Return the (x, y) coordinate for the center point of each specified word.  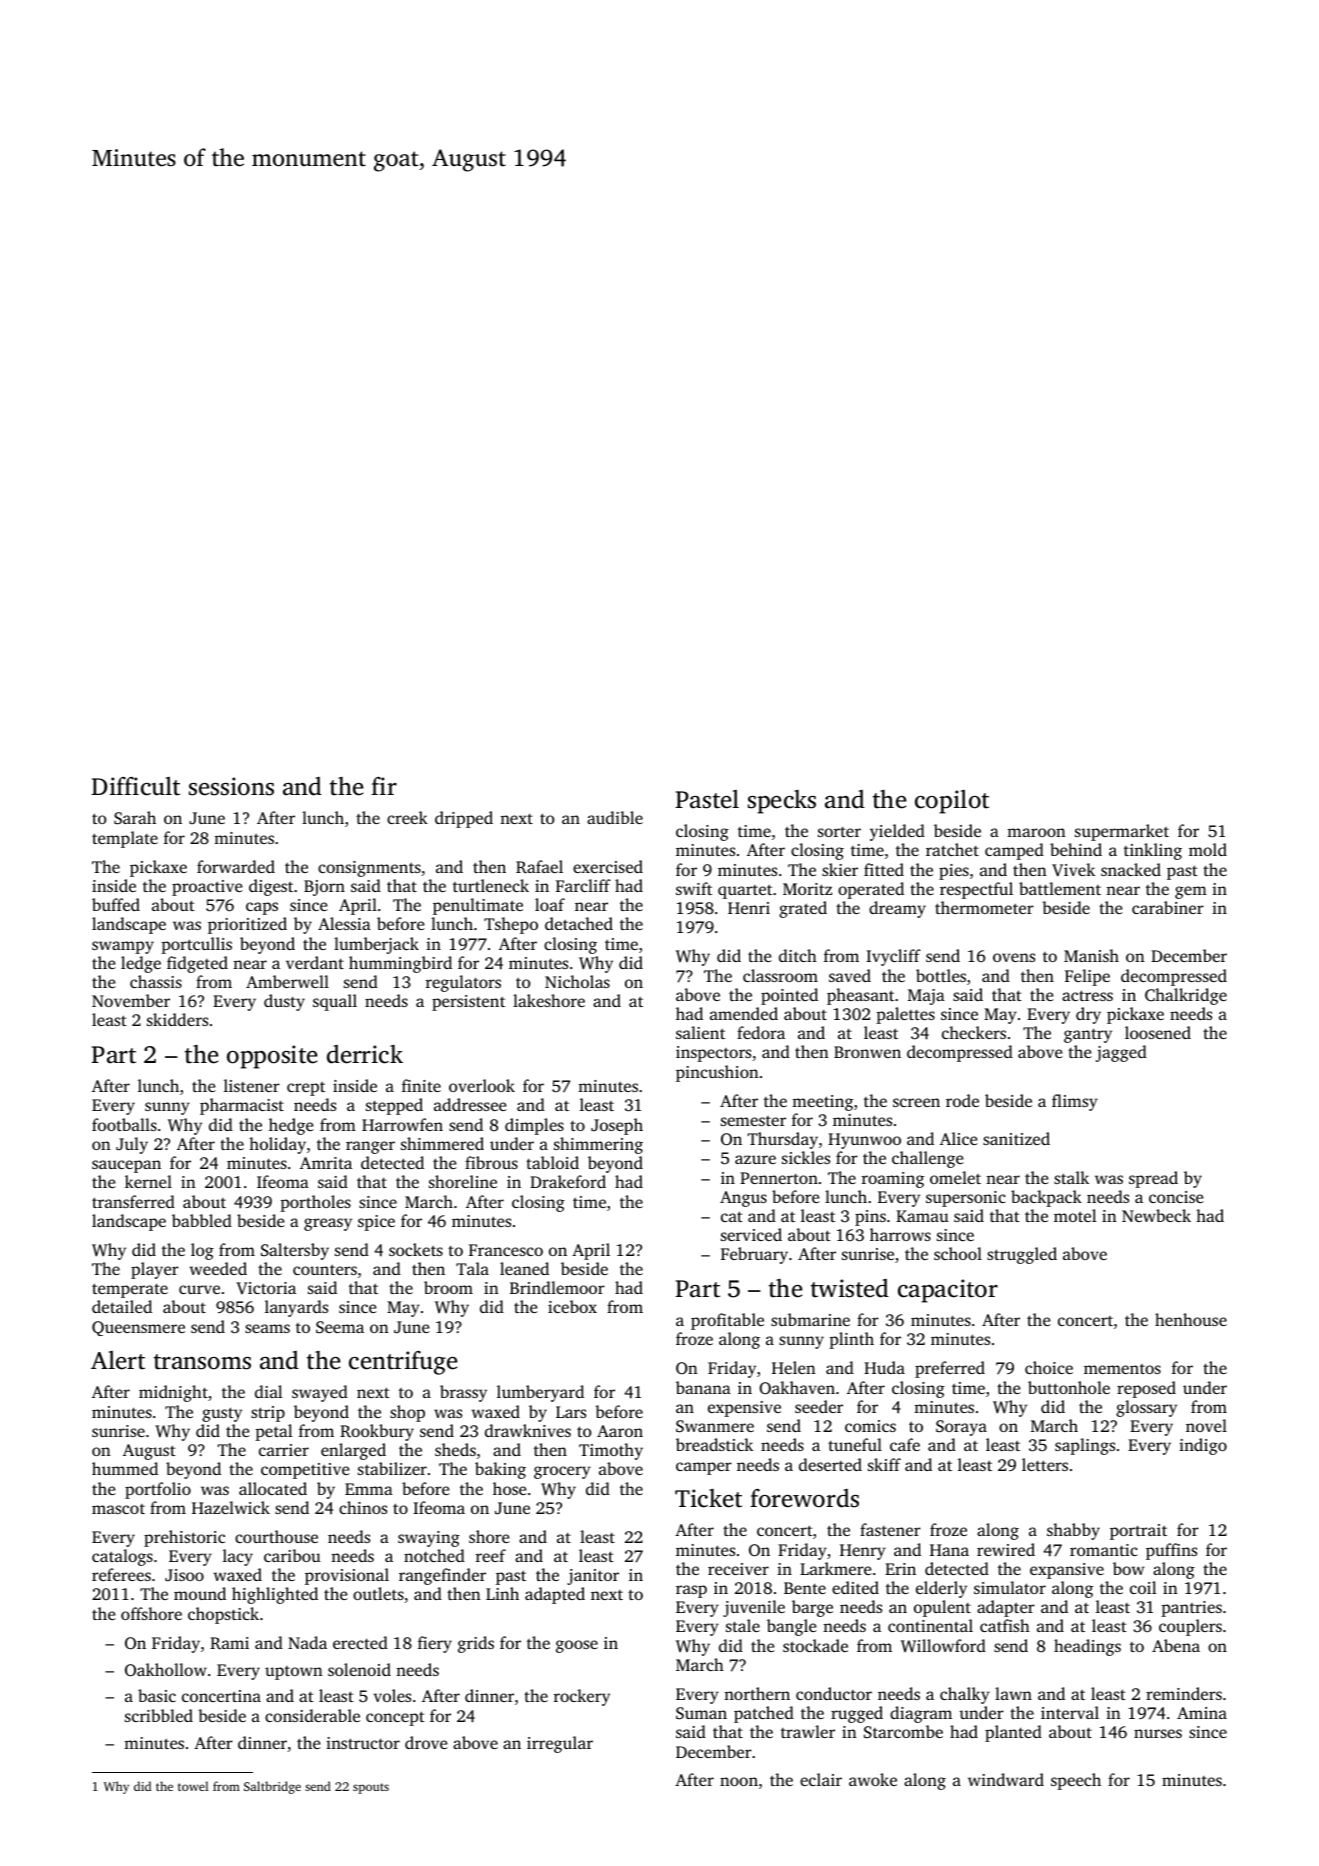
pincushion (717, 1073)
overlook (482, 1085)
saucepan (126, 1166)
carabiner (1168, 907)
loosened (1158, 1032)
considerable (312, 1715)
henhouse (1191, 1319)
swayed (320, 1393)
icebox (572, 1306)
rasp (691, 1591)
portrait (1138, 1532)
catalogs (122, 1557)
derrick (365, 1054)
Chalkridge (1186, 996)
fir (384, 786)
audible (615, 817)
